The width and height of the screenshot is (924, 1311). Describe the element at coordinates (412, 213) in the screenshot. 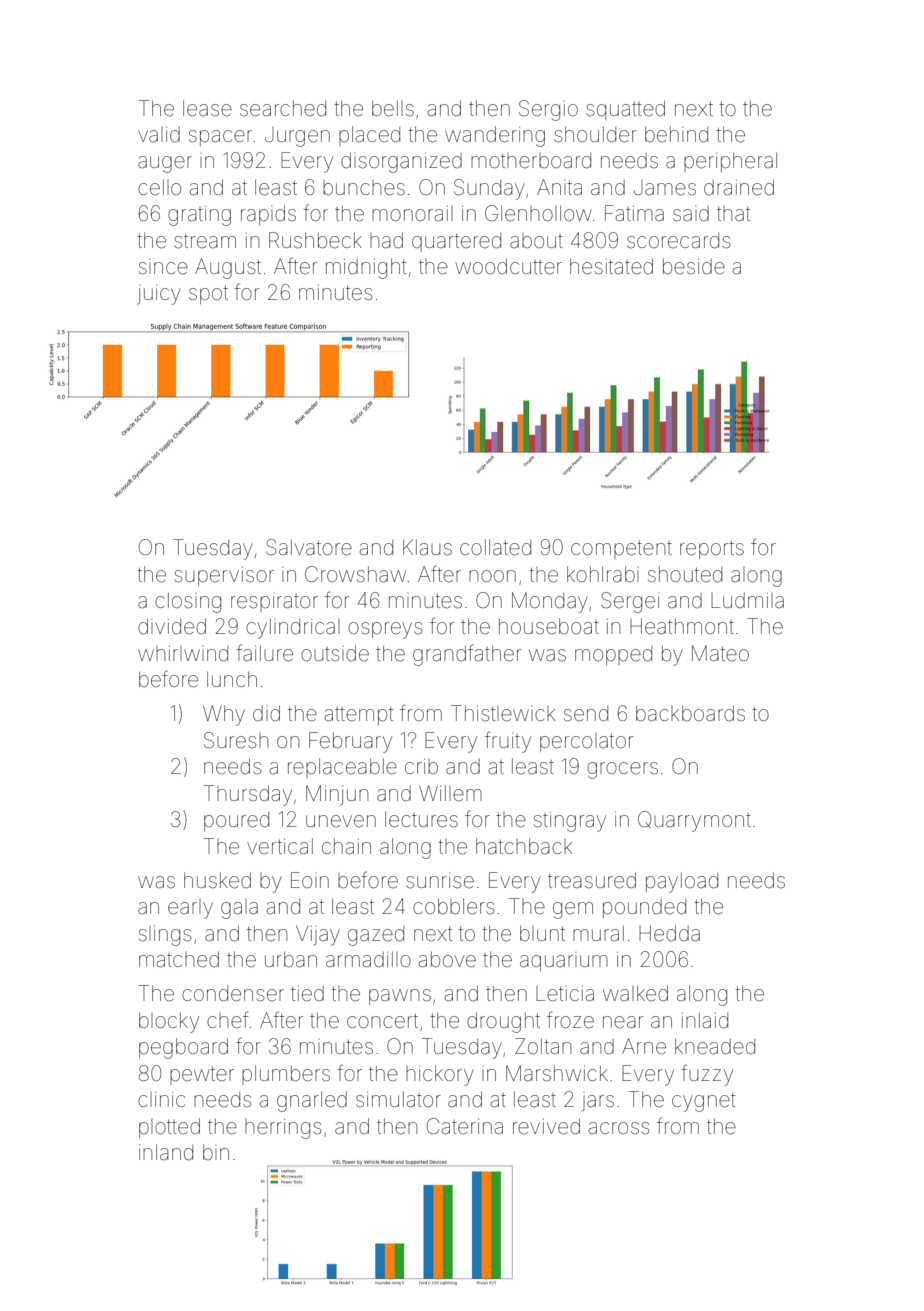

I see `monorail` at that location.
